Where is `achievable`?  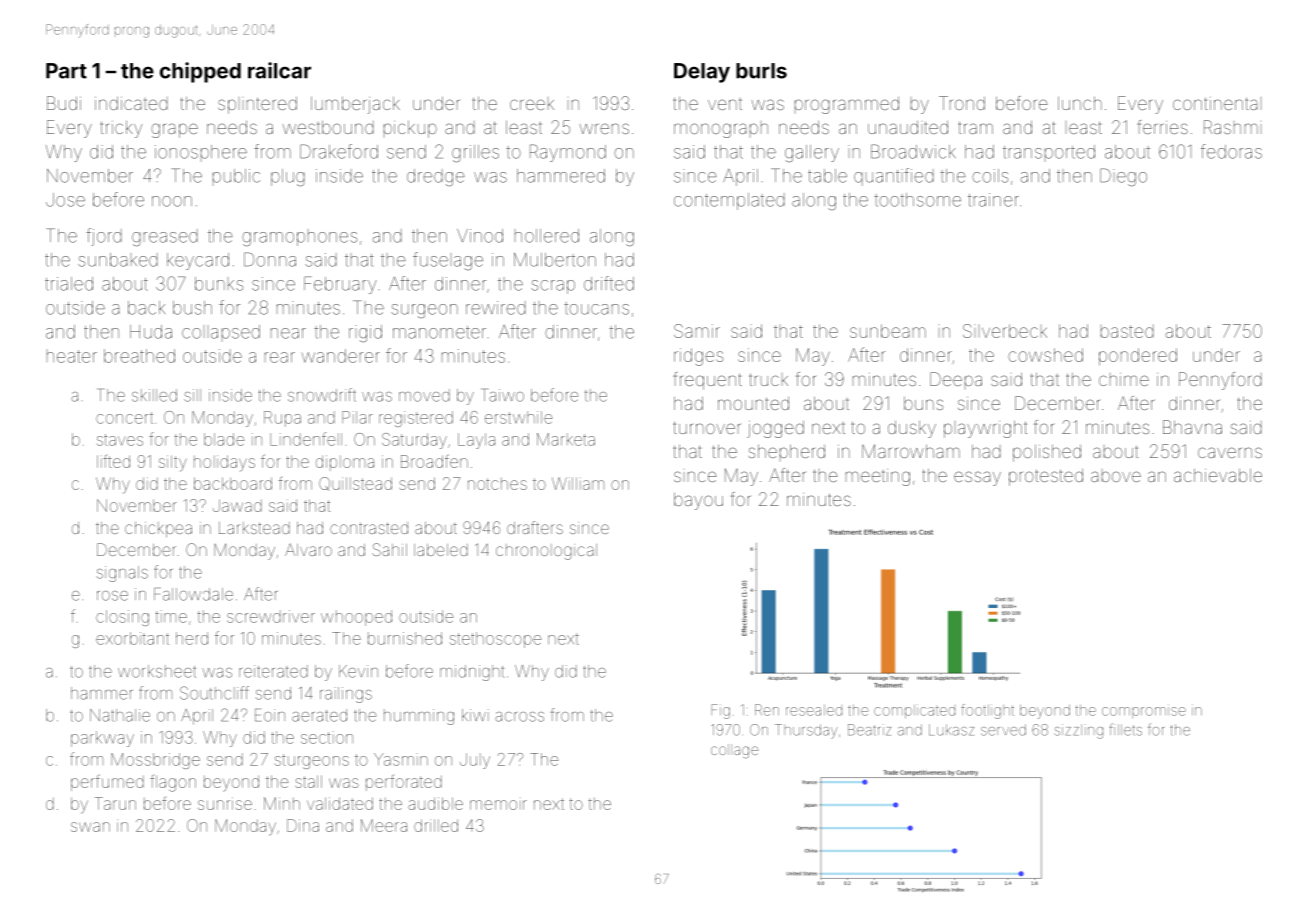 achievable is located at coordinates (1218, 475).
